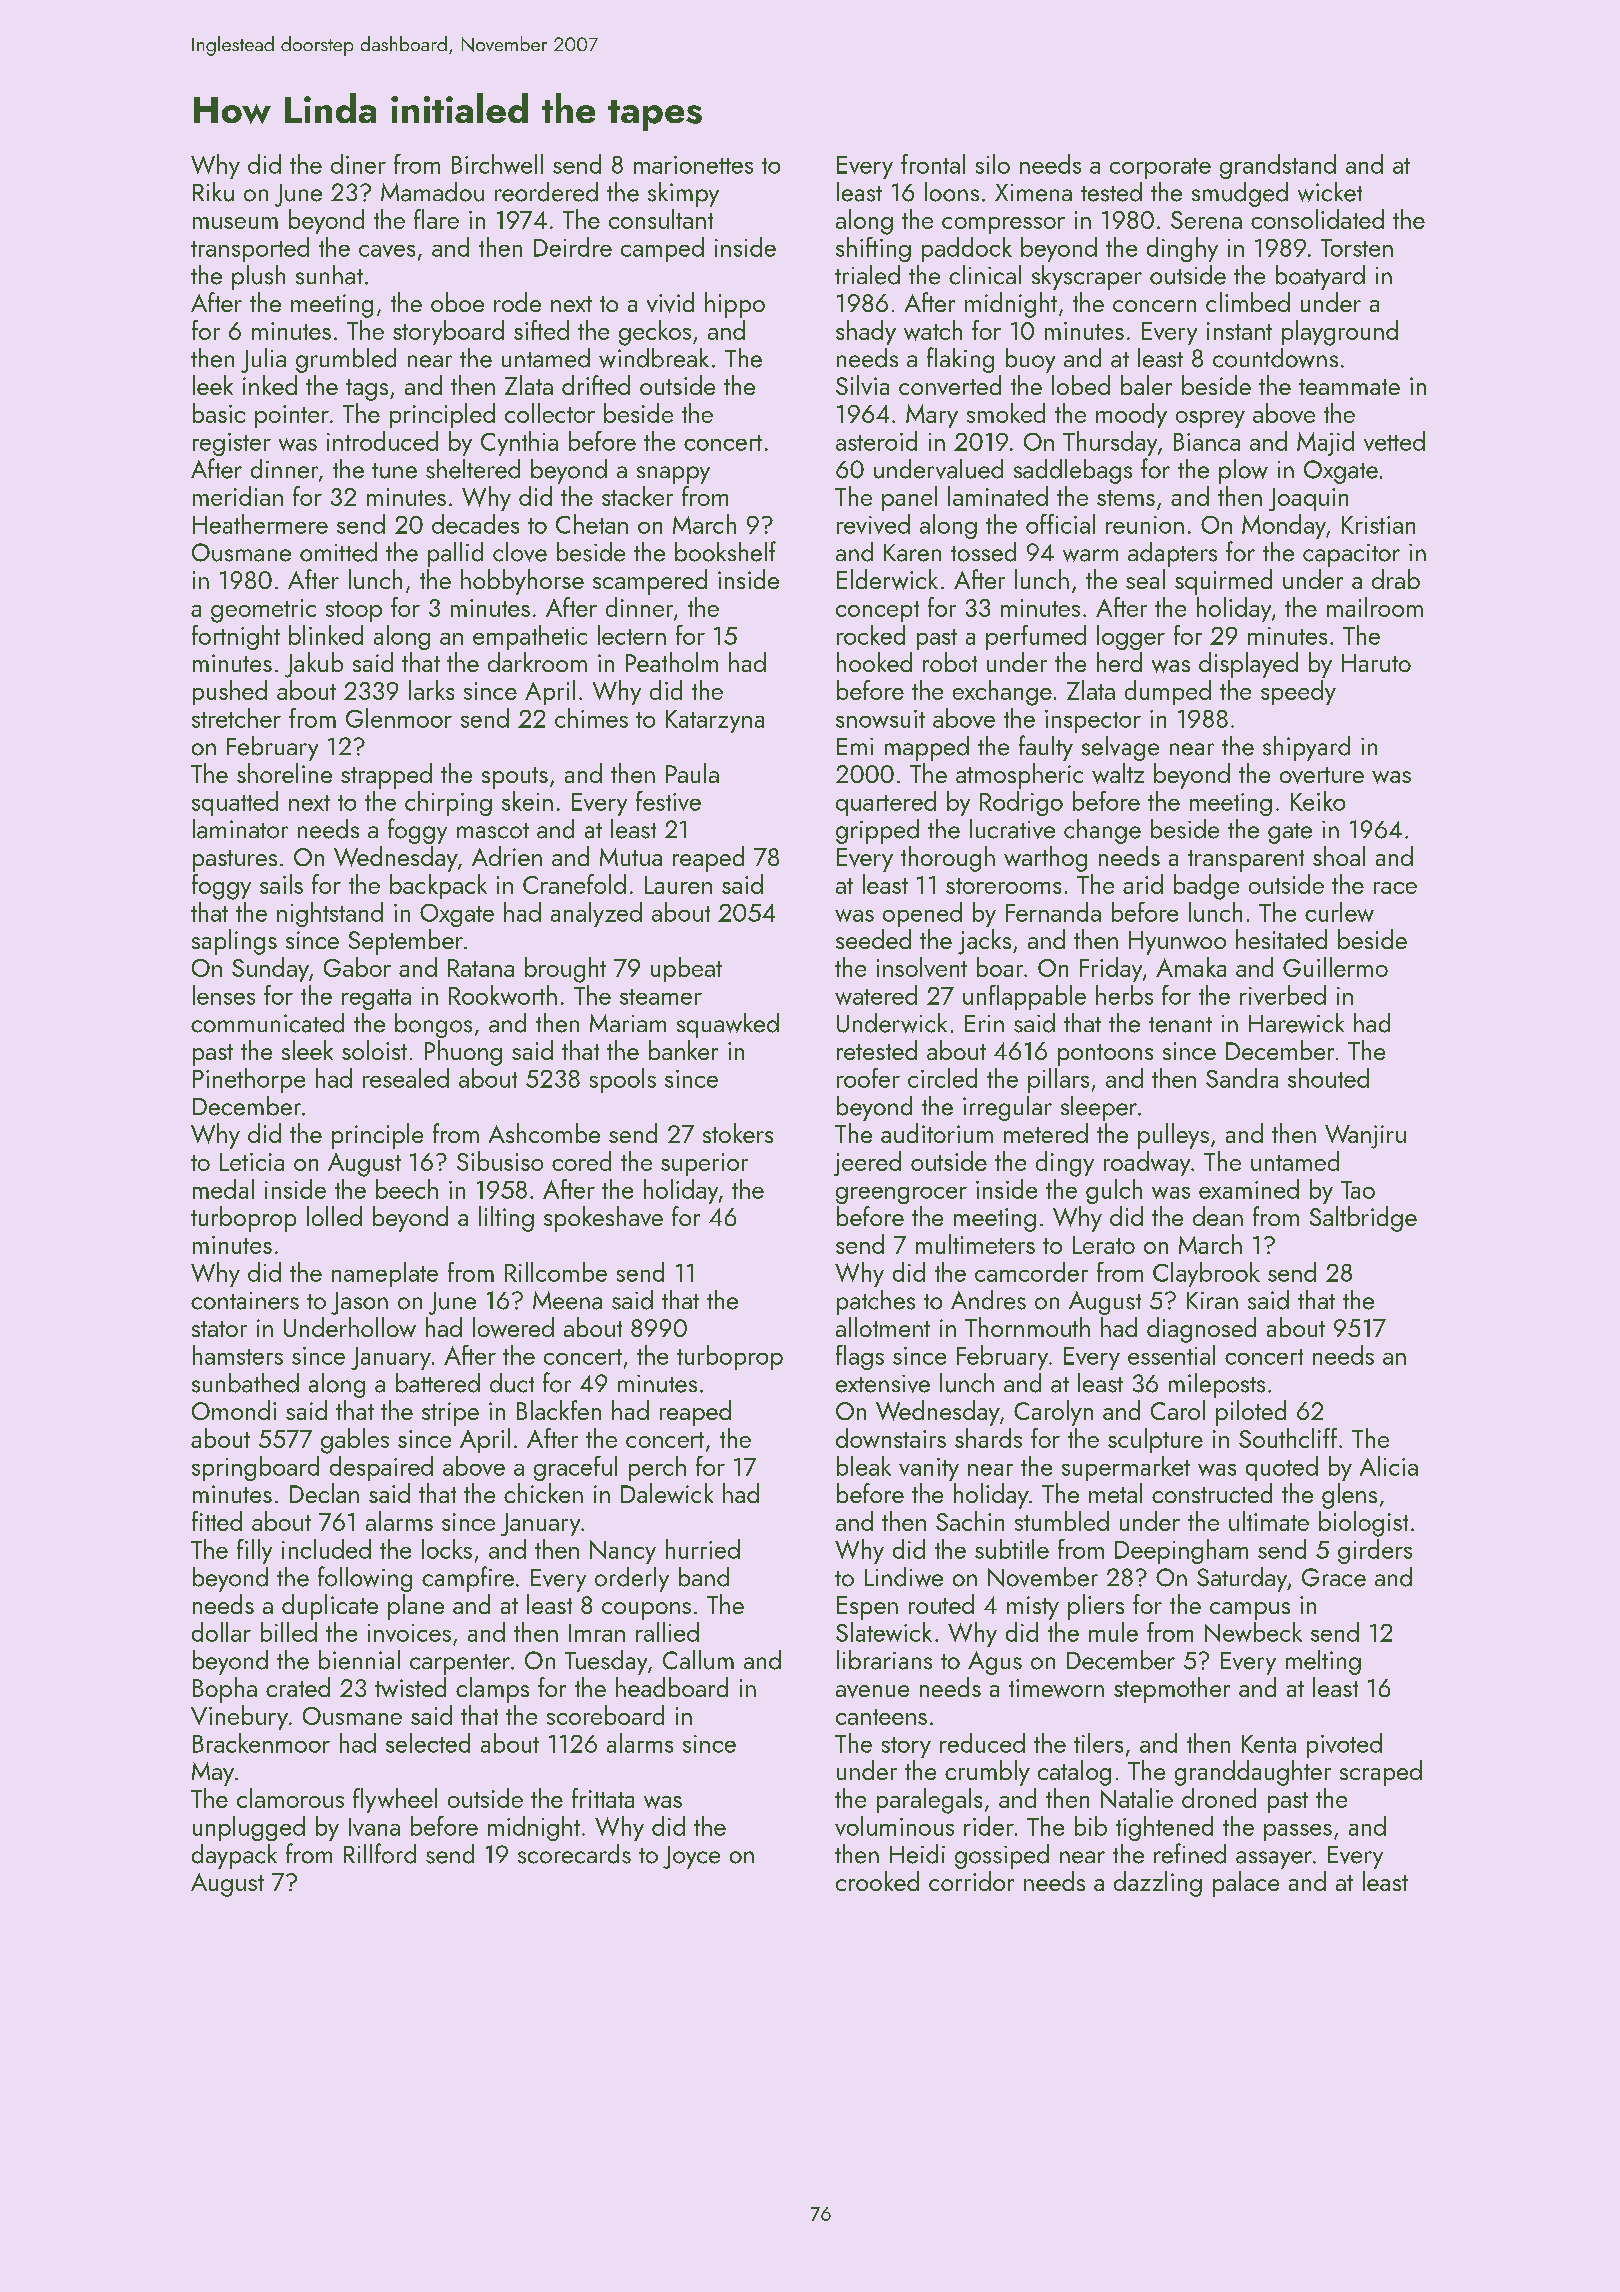  Describe the element at coordinates (873, 249) in the document. I see `shifting` at that location.
